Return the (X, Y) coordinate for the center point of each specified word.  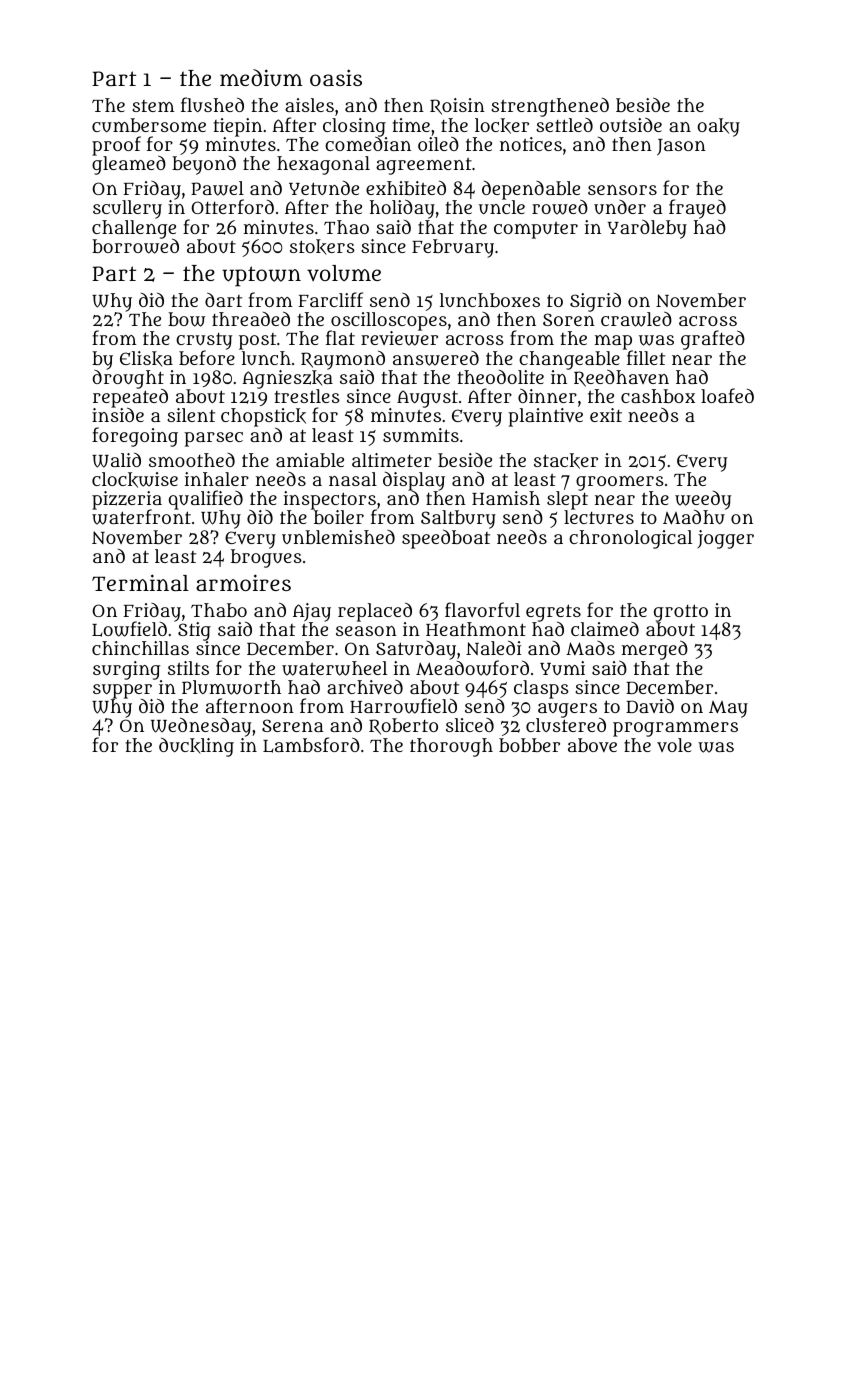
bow (186, 319)
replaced (375, 612)
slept (567, 501)
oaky (718, 127)
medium (261, 77)
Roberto (403, 726)
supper (122, 691)
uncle (502, 207)
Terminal (140, 582)
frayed (697, 209)
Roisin (457, 106)
